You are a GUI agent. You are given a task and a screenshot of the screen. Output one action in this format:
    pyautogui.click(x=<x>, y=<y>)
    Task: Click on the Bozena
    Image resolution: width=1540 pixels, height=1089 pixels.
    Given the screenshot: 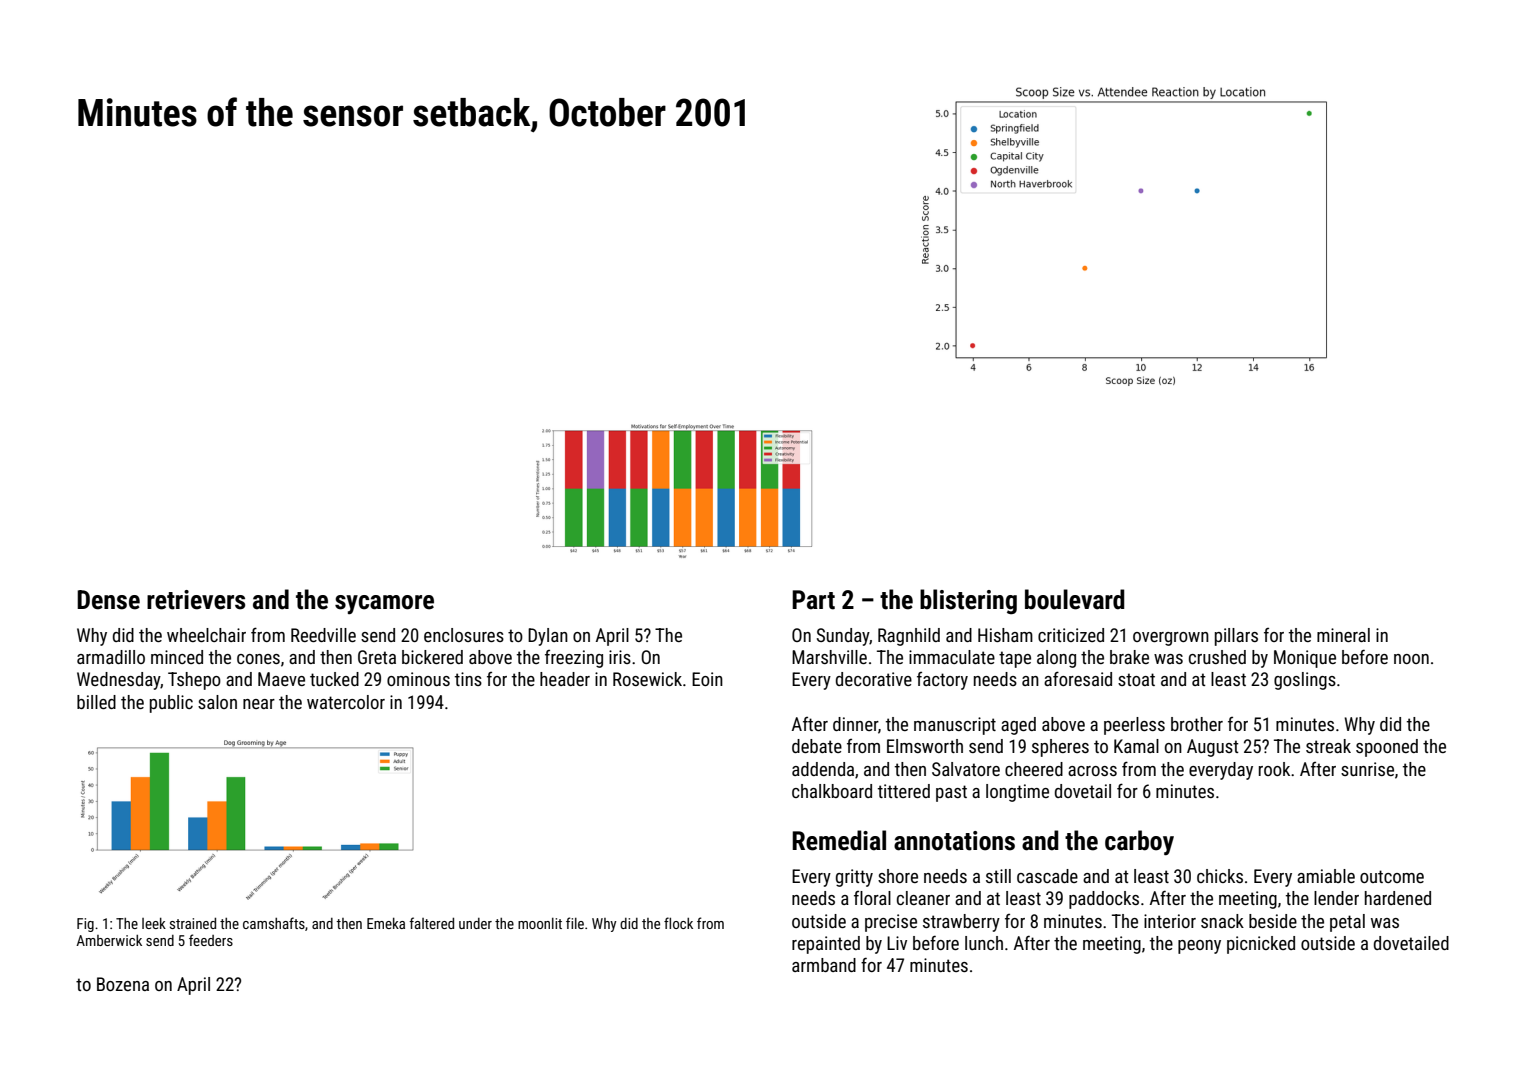 What is the action you would take?
    pyautogui.click(x=123, y=984)
